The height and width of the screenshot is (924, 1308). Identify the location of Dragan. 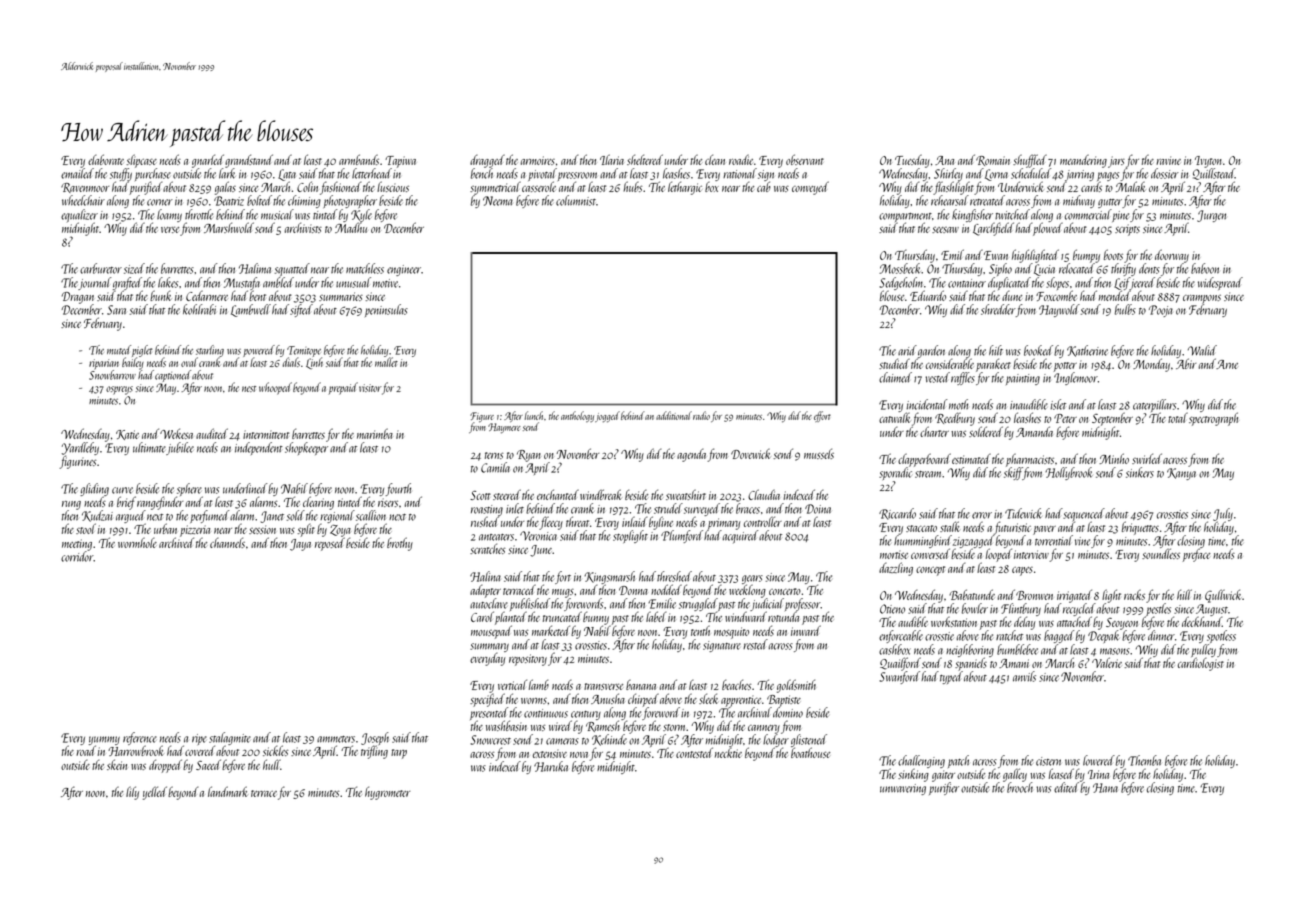
(78, 298).
